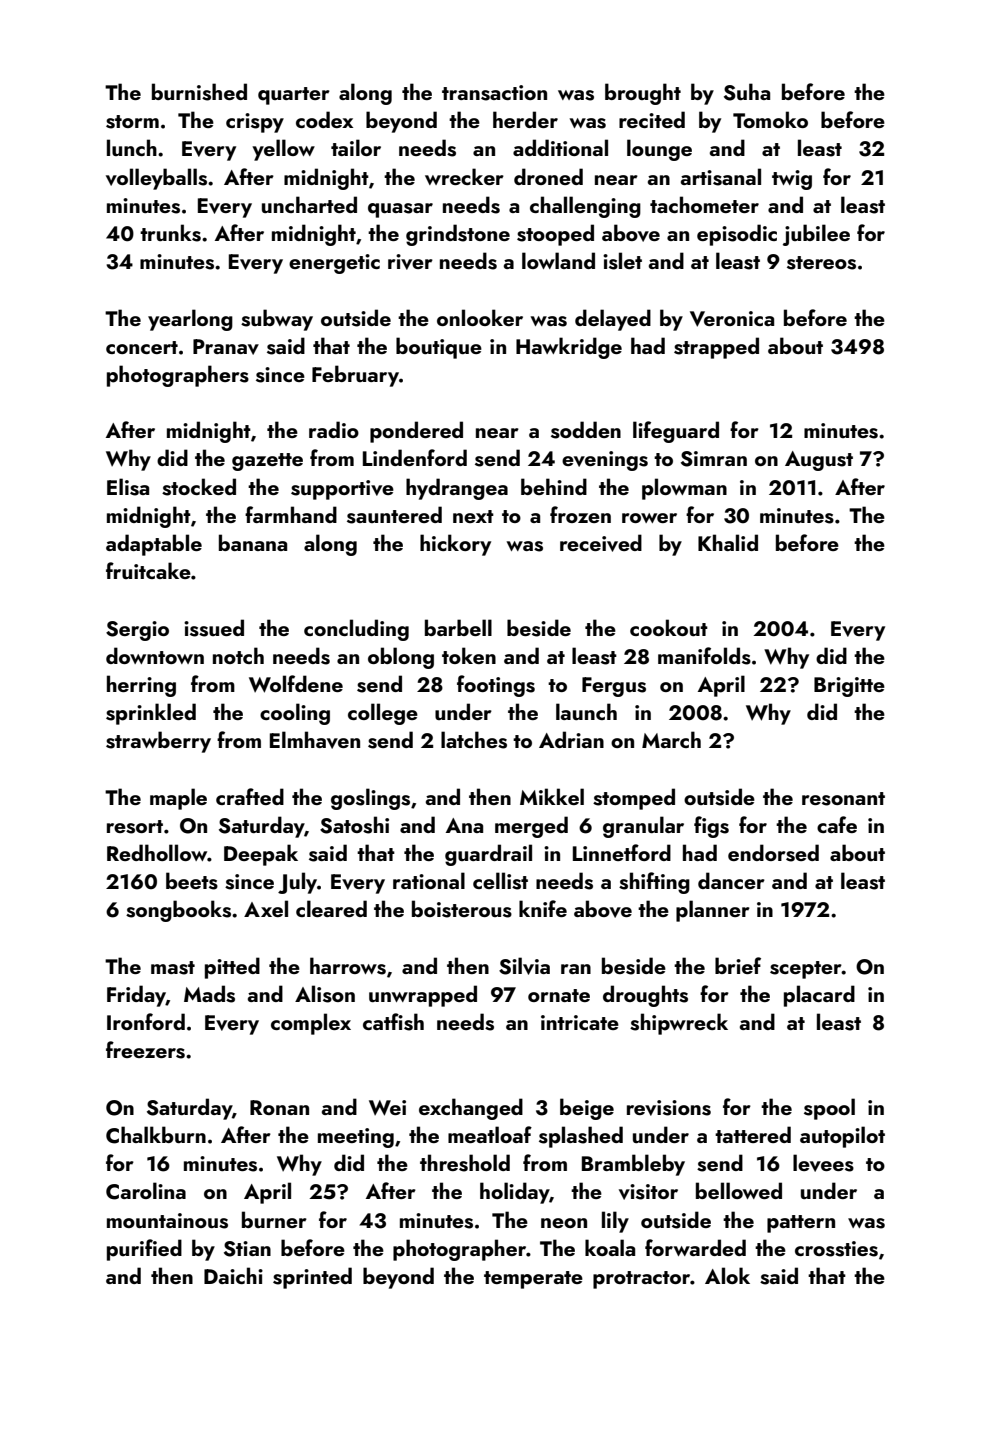 The width and height of the document is (991, 1435). I want to click on Brigitte, so click(849, 687).
